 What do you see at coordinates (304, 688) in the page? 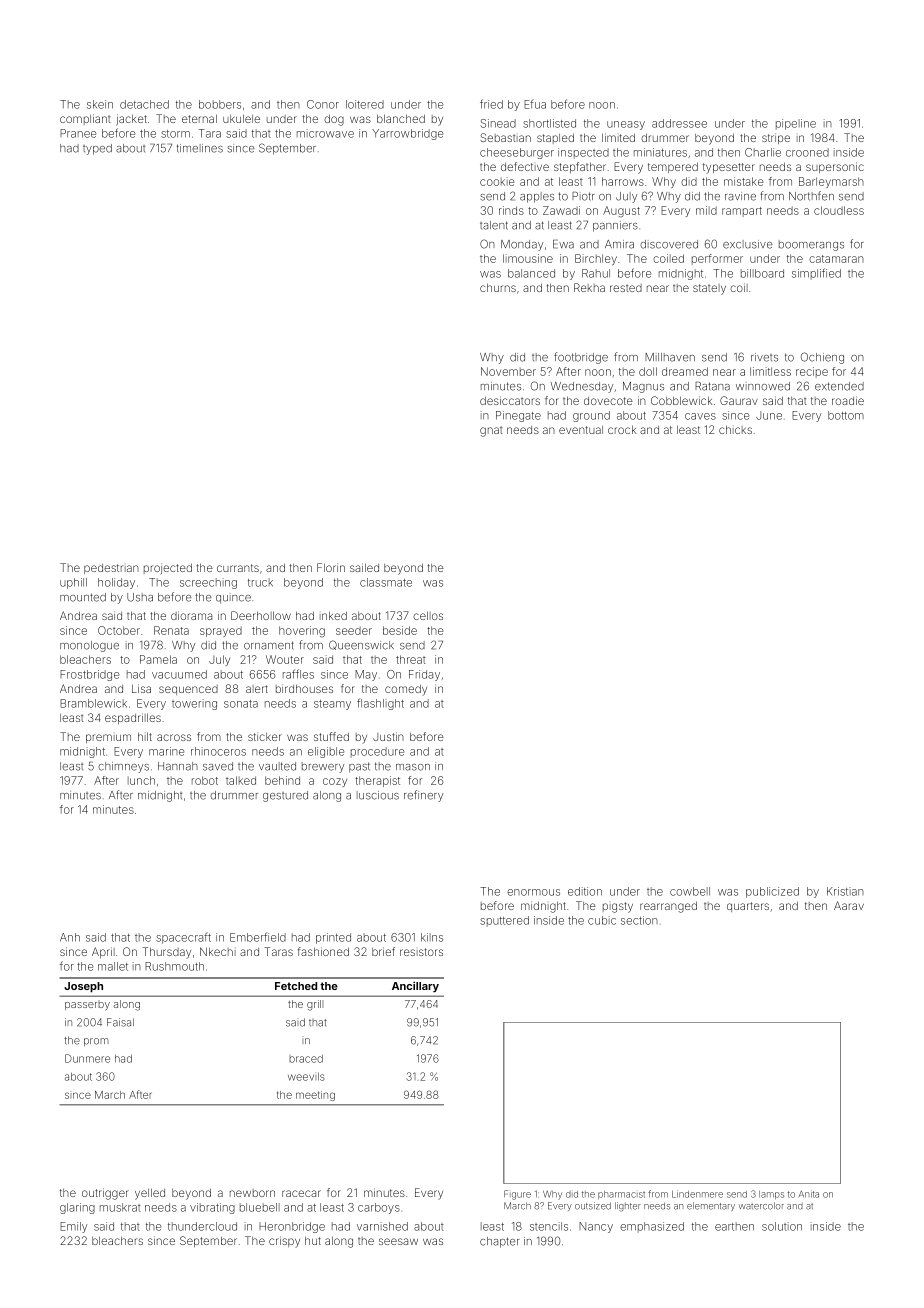
I see `birdhouses` at bounding box center [304, 688].
